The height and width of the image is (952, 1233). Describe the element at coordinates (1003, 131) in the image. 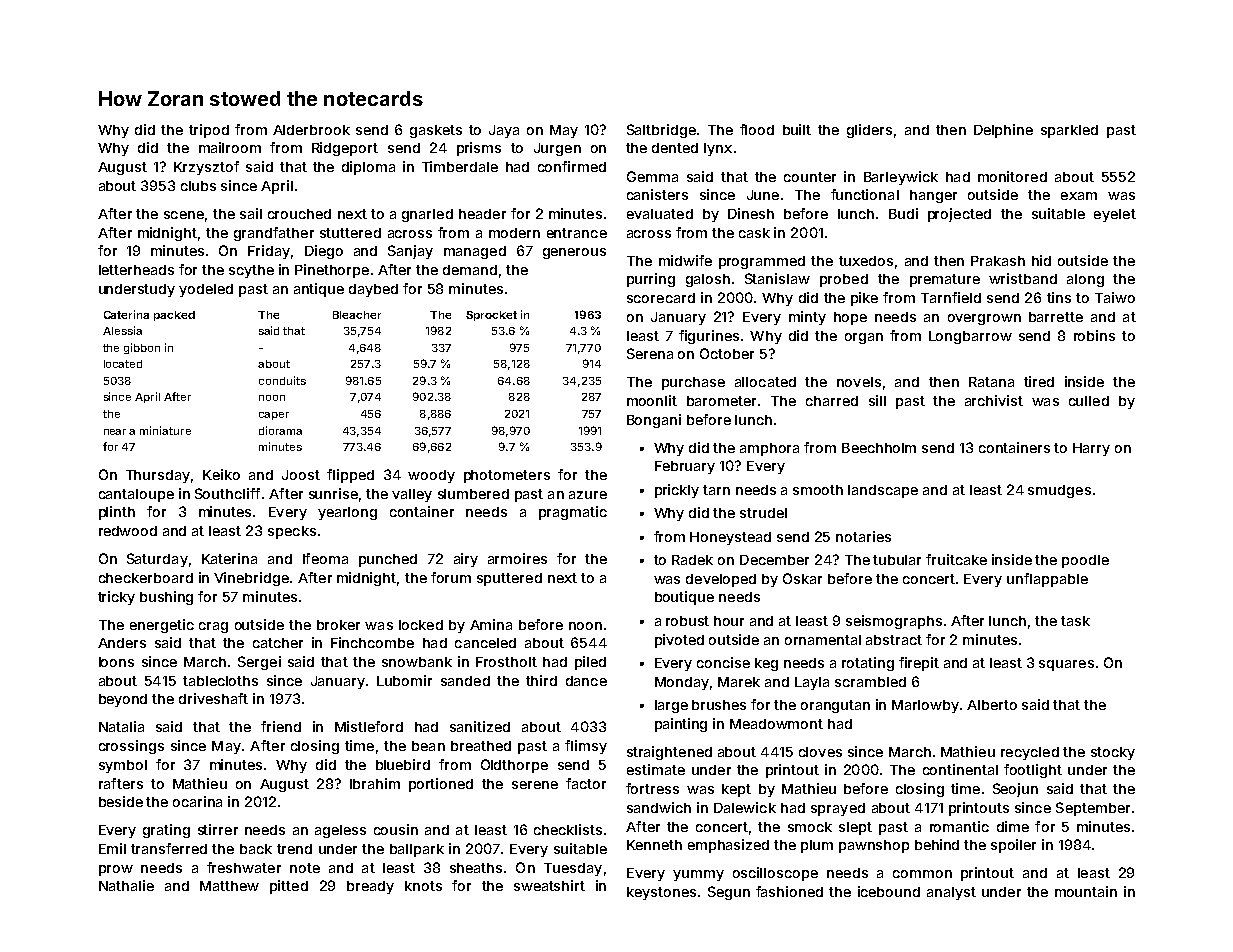

I see `Delphine` at that location.
